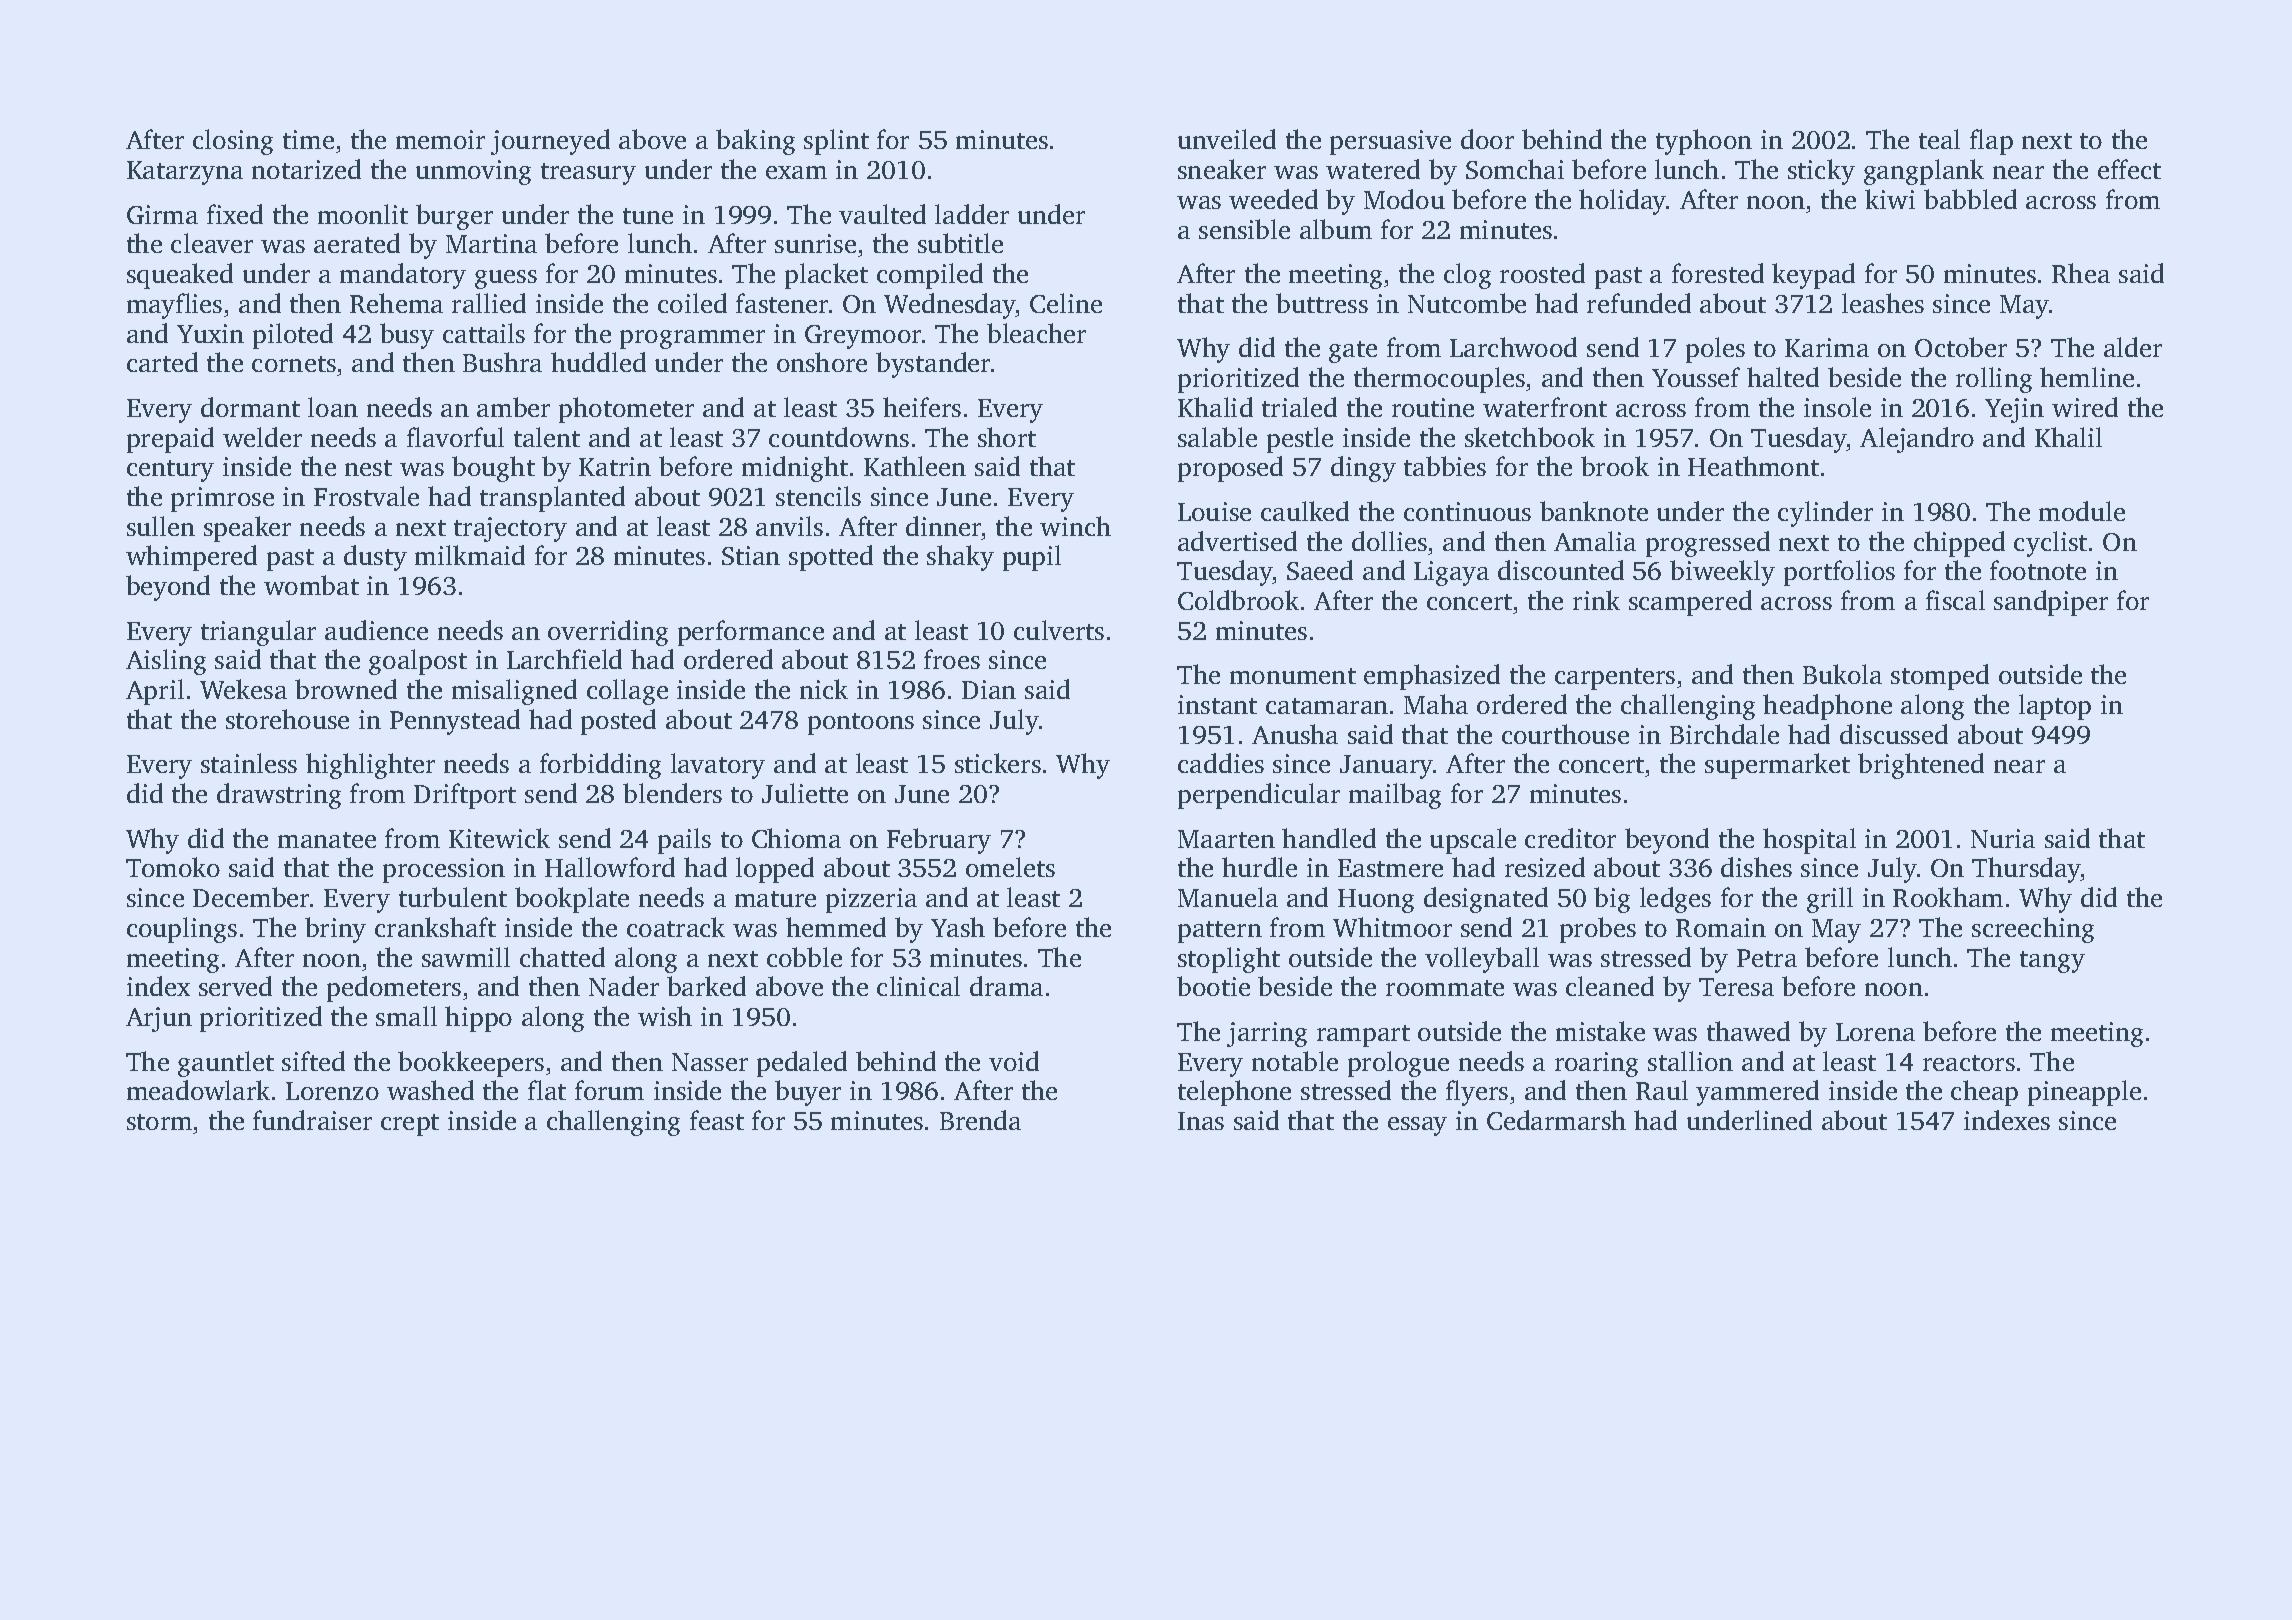  Describe the element at coordinates (1237, 541) in the page. I see `advertised` at that location.
